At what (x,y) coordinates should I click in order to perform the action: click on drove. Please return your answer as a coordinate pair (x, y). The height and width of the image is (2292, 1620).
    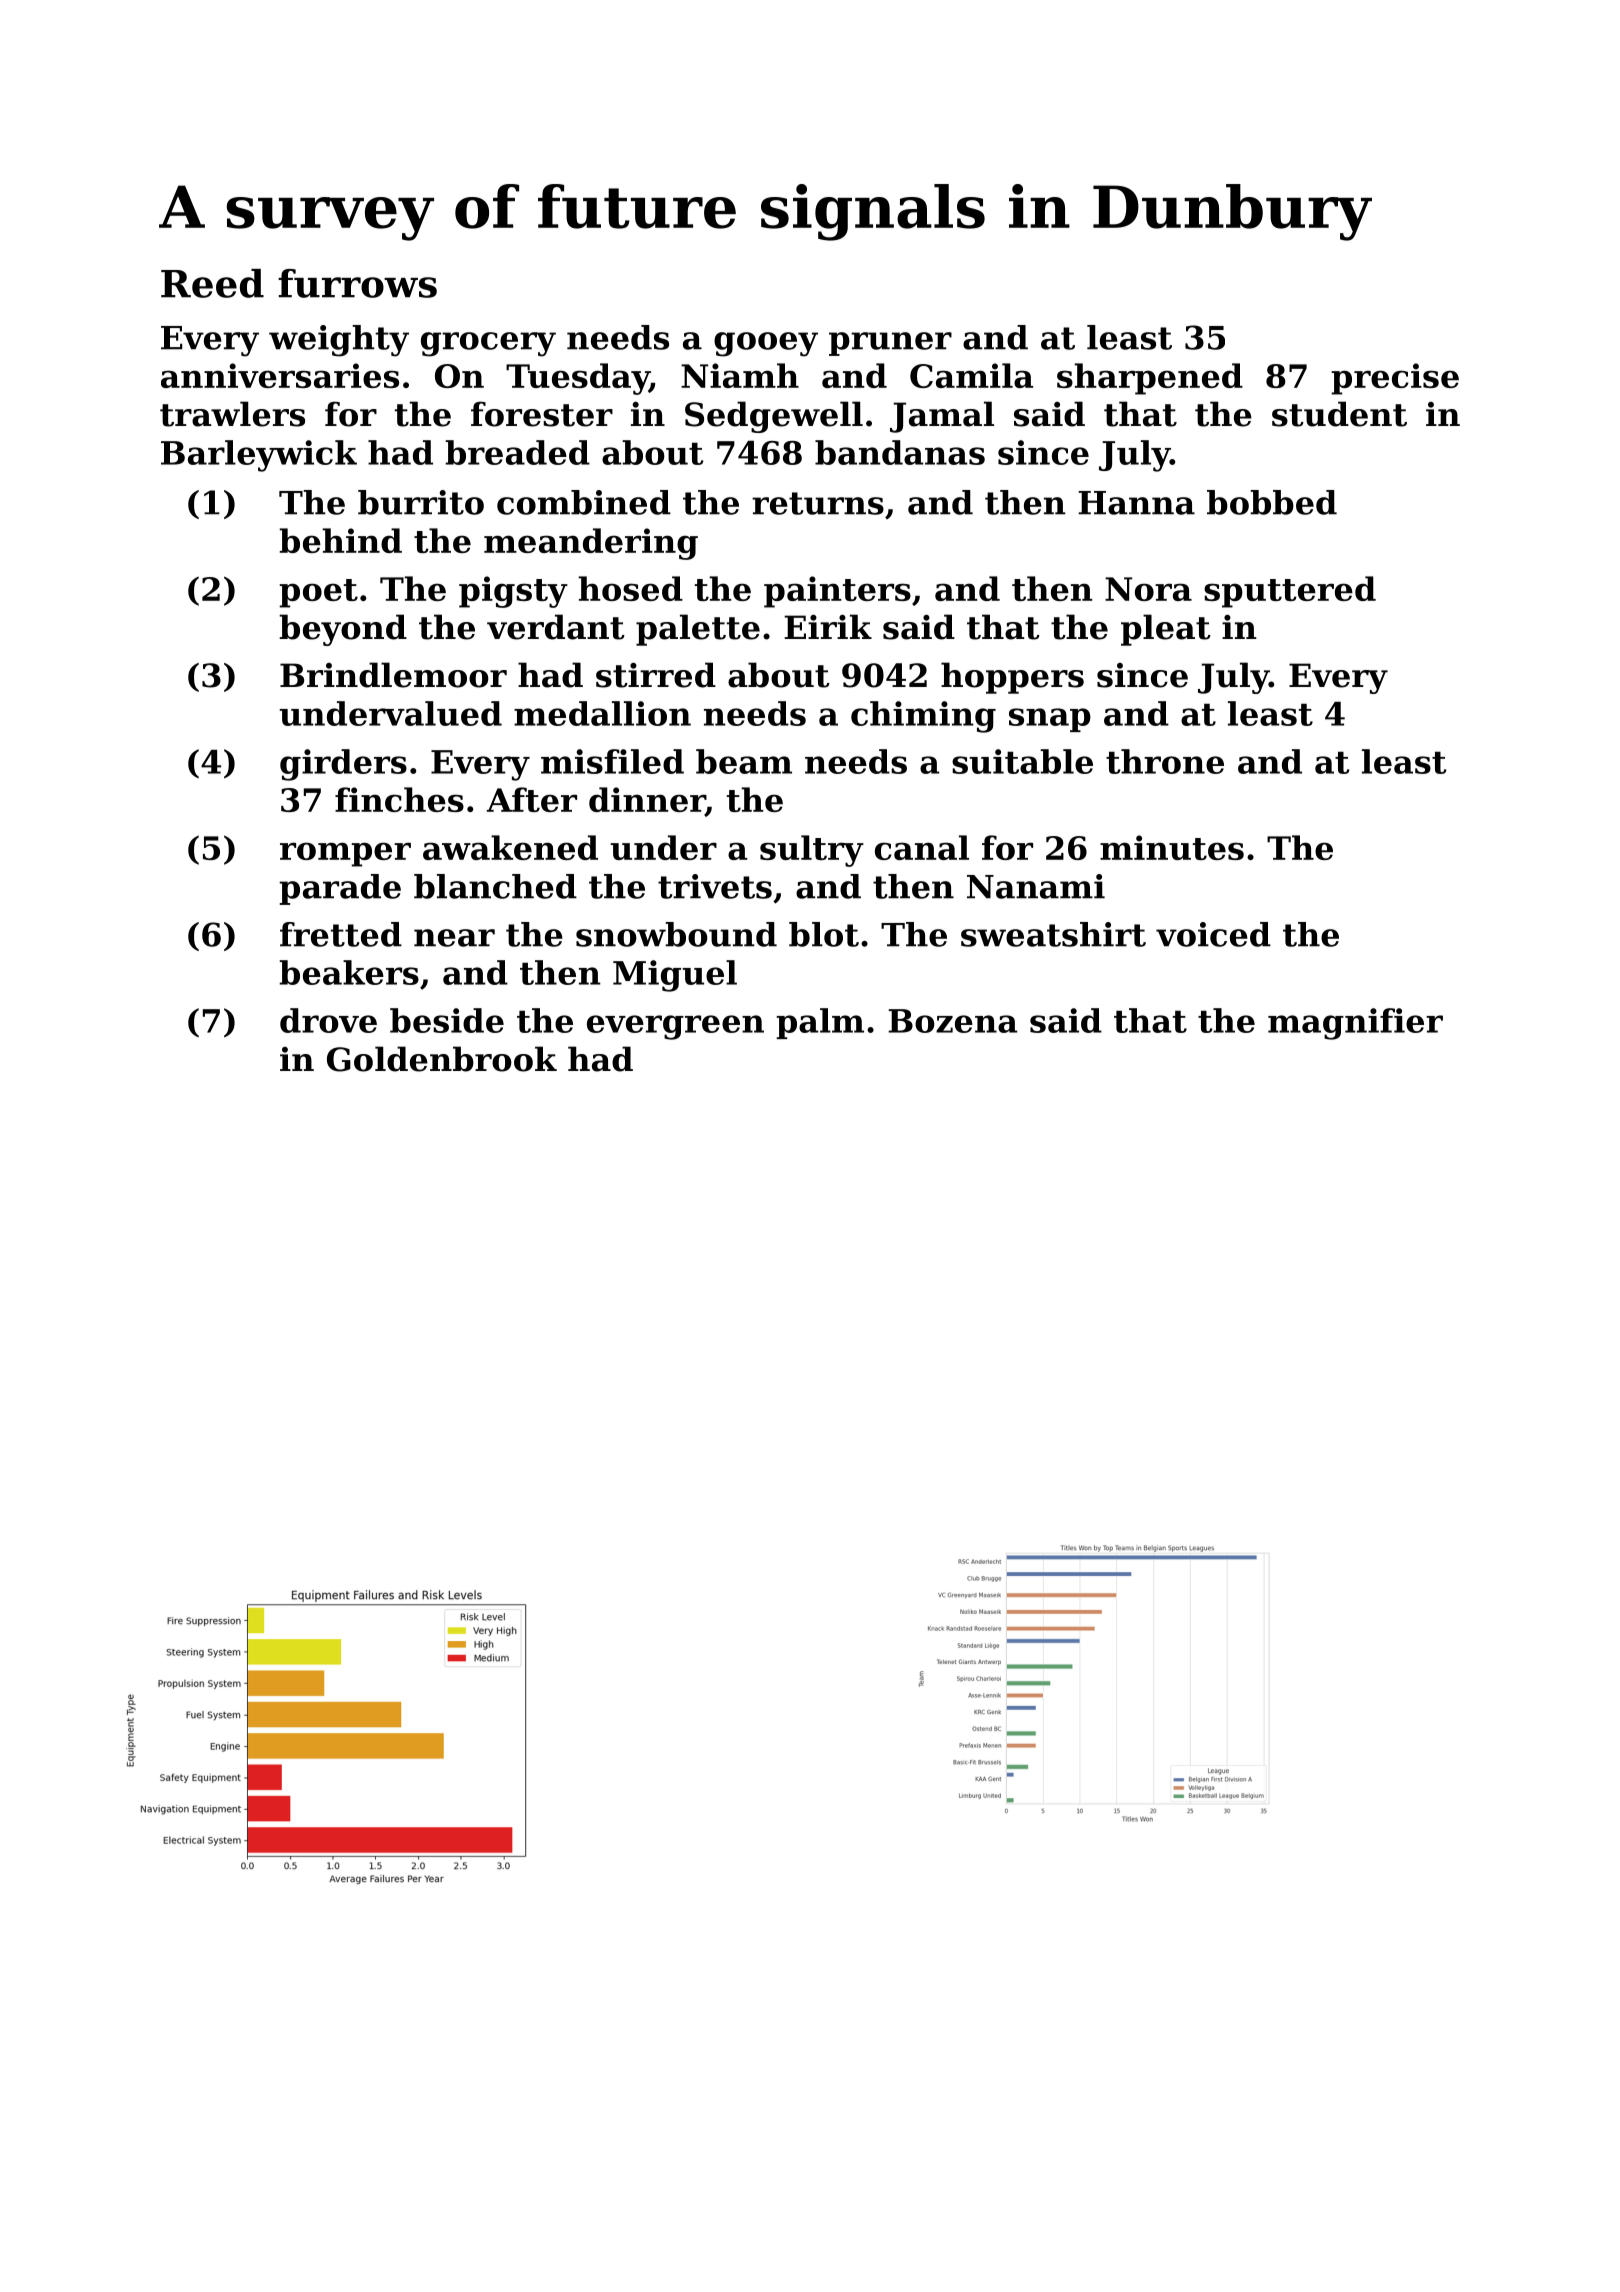
    Looking at the image, I should click on (328, 1020).
